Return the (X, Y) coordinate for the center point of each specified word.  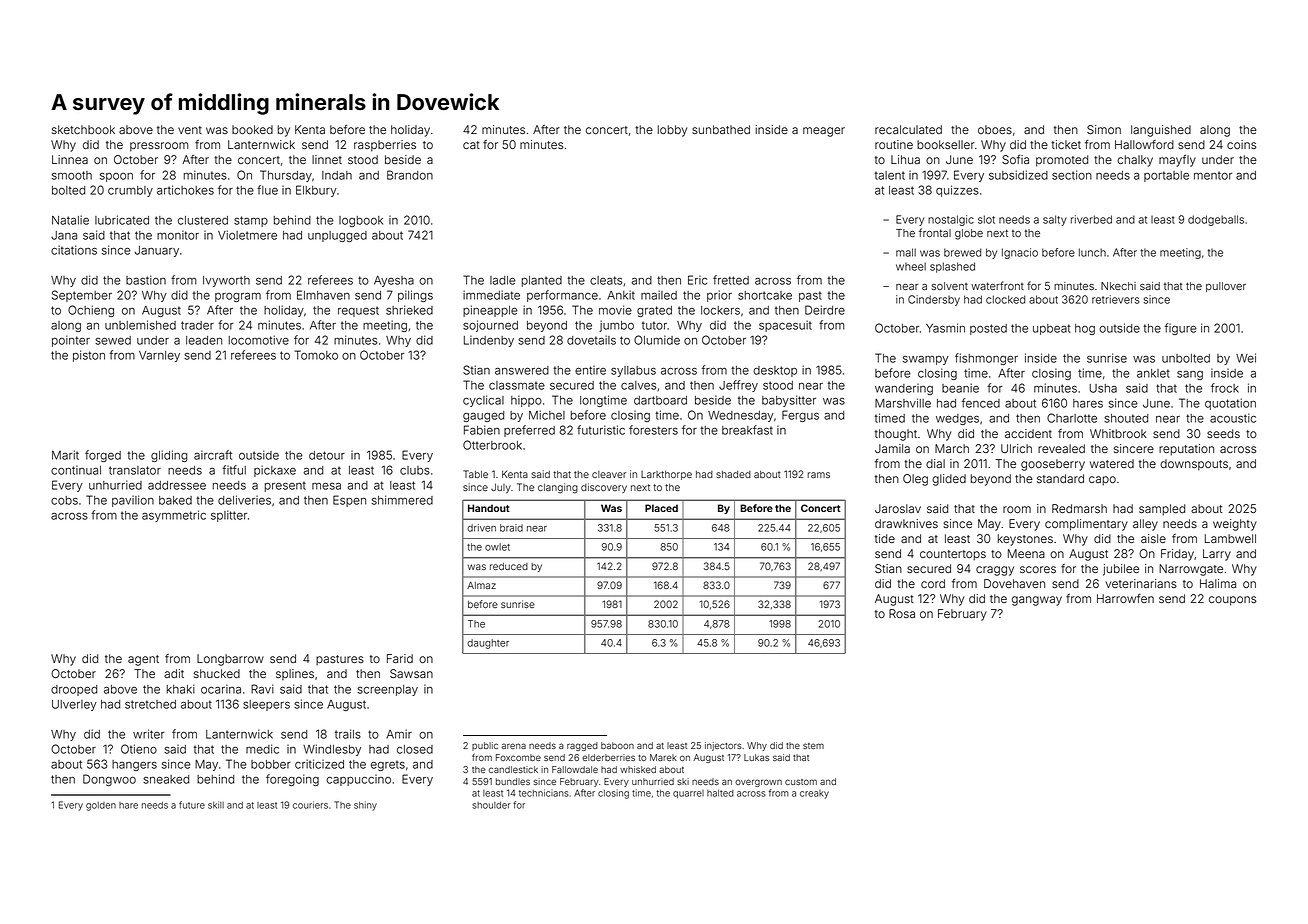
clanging (558, 488)
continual (76, 470)
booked (252, 129)
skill (216, 805)
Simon (1104, 130)
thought (896, 435)
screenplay (387, 690)
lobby (672, 131)
